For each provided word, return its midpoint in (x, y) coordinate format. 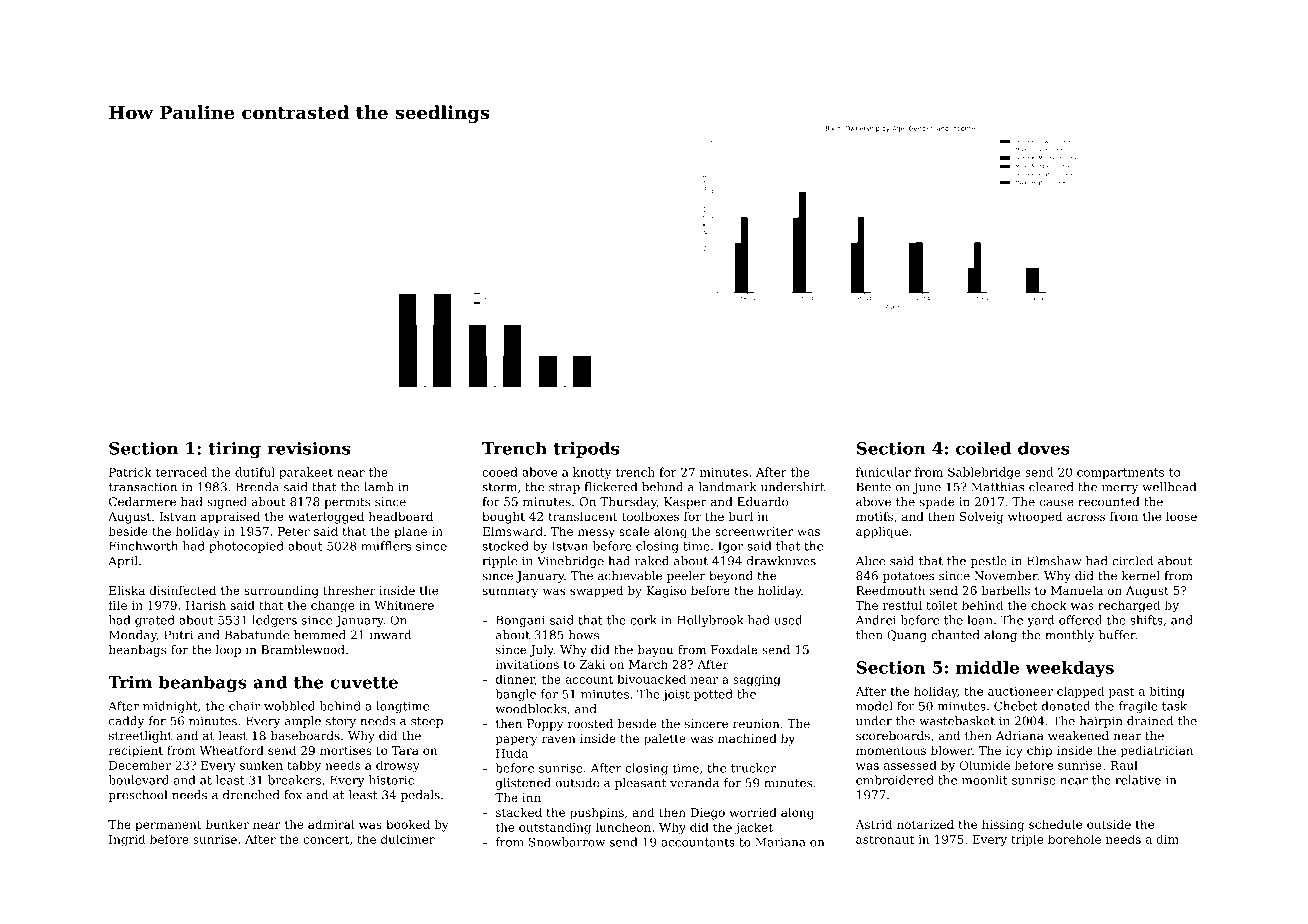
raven (559, 739)
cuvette (364, 683)
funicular (883, 472)
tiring (234, 450)
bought (503, 518)
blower (951, 750)
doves (1044, 448)
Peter (294, 531)
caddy (126, 722)
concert (326, 839)
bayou (655, 651)
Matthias (997, 487)
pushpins (597, 813)
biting (1167, 692)
